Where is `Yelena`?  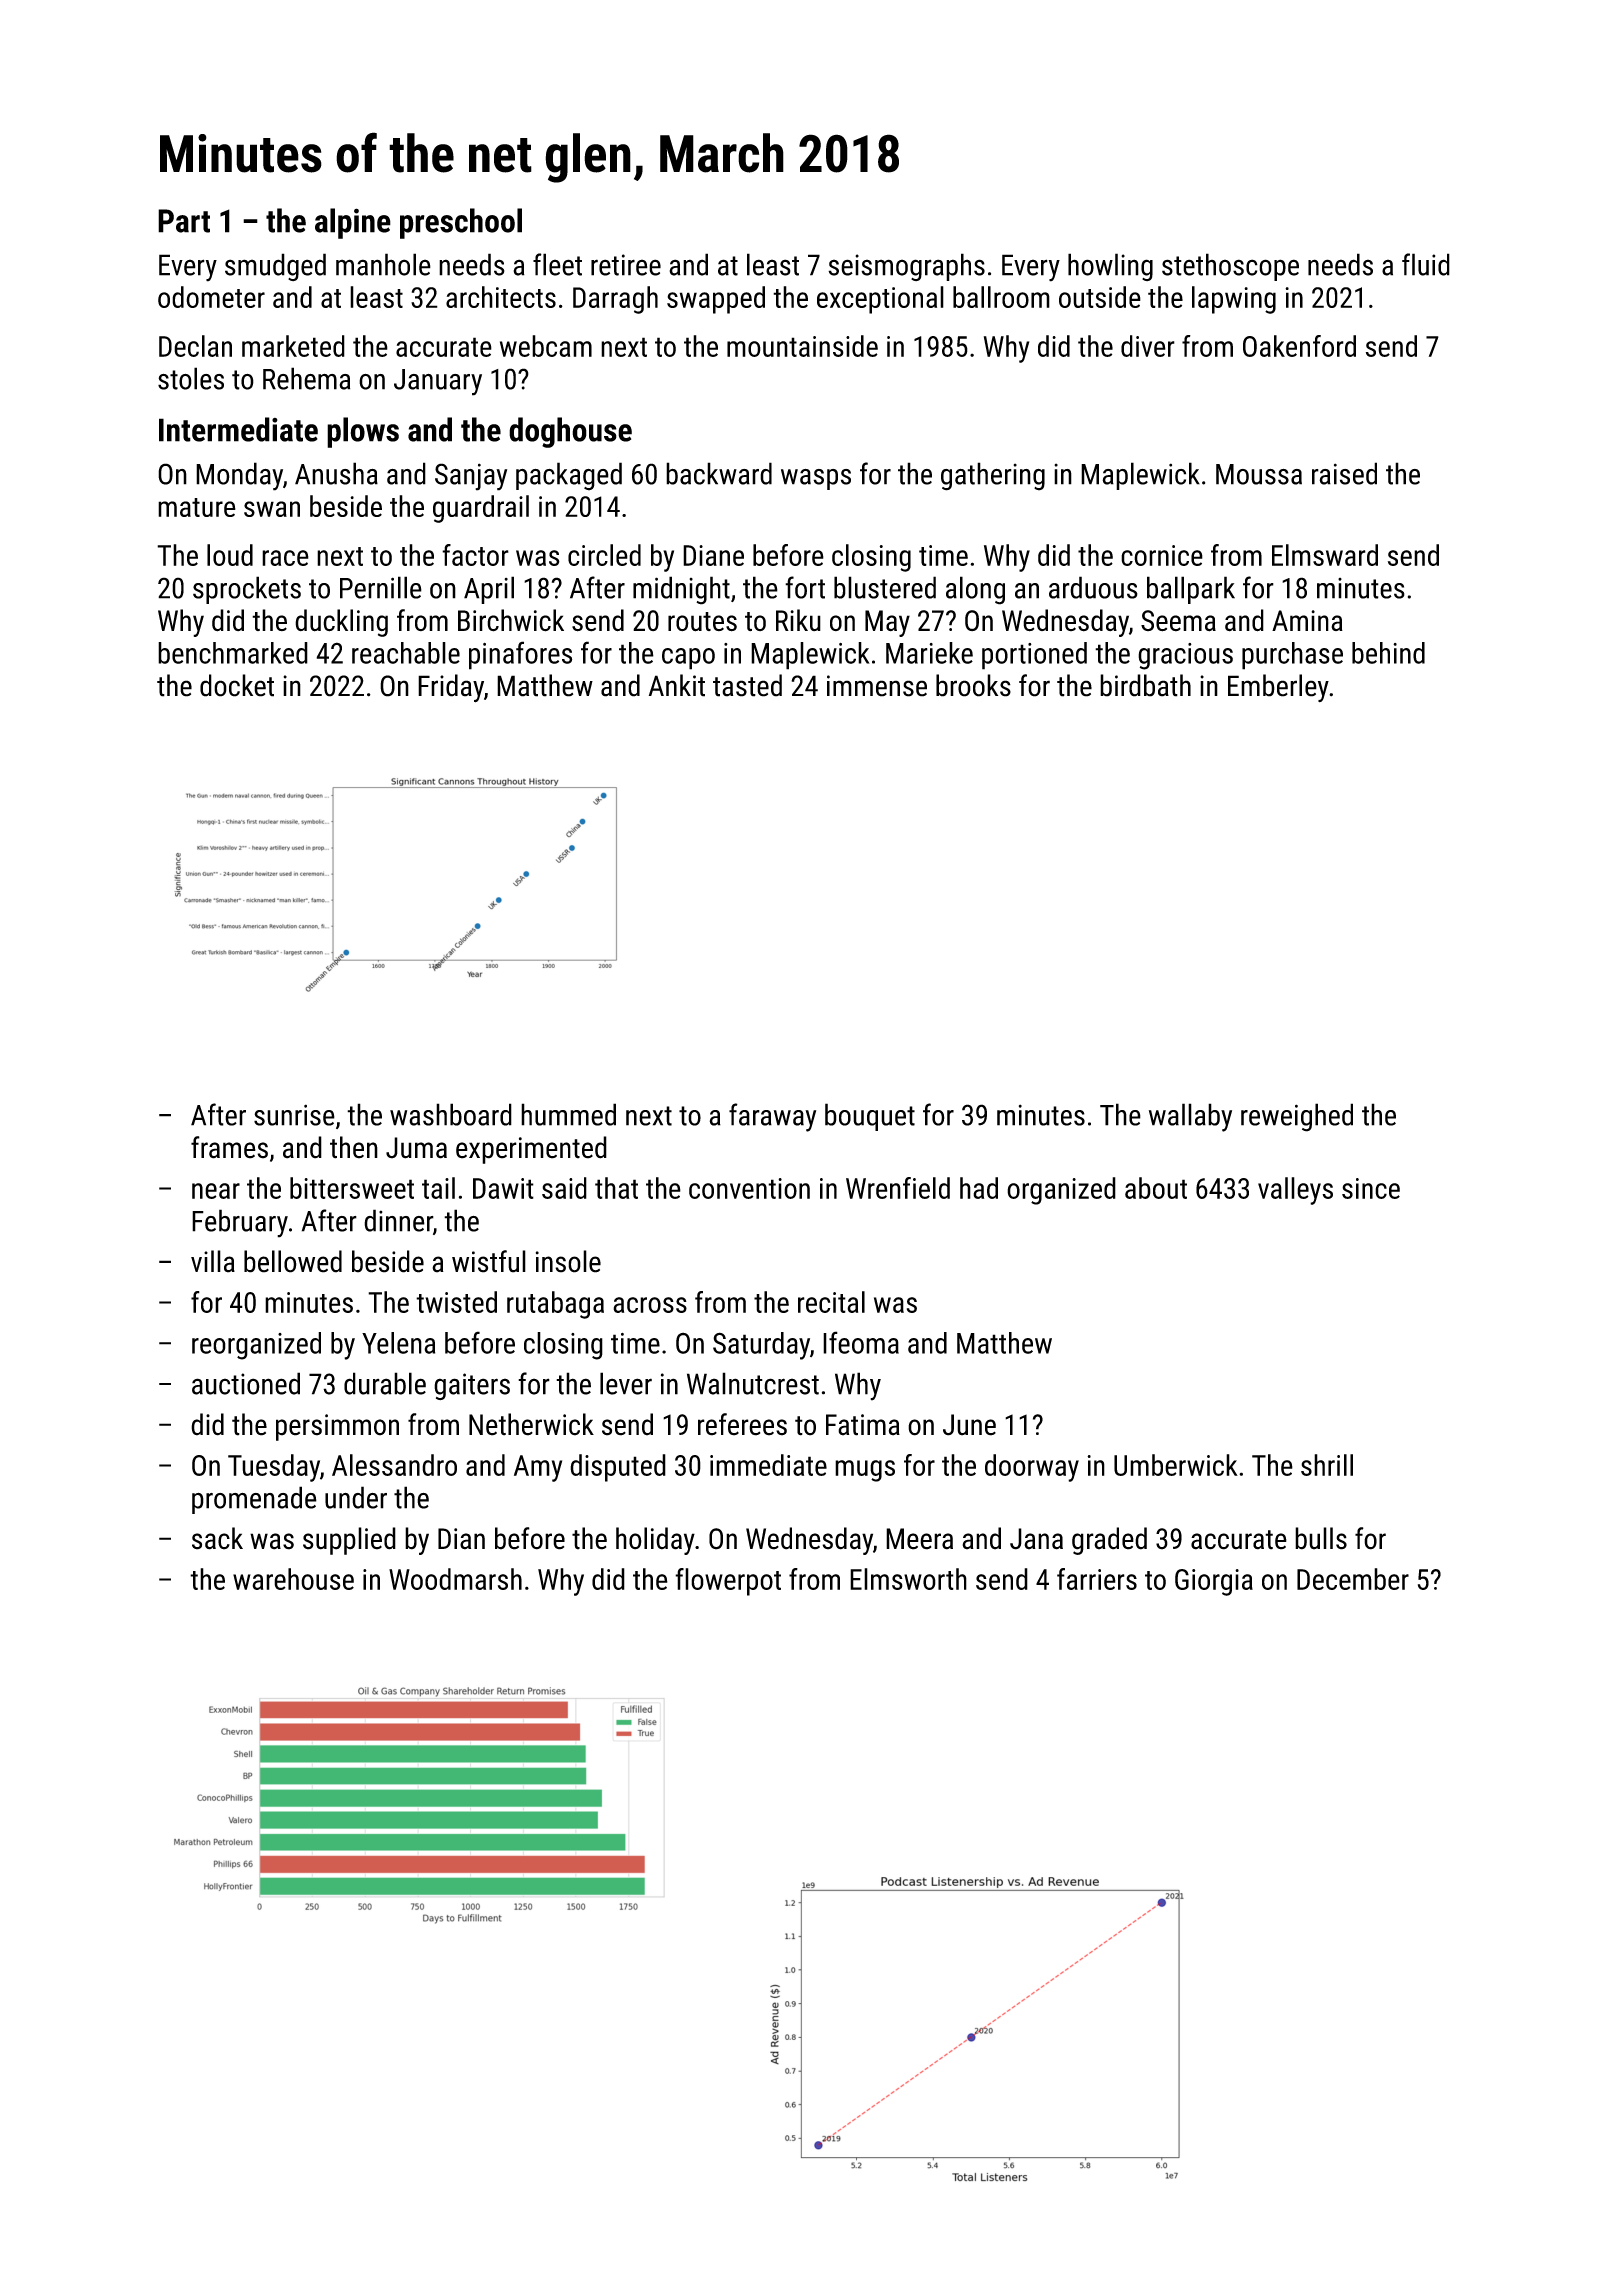 Yelena is located at coordinates (398, 1343).
